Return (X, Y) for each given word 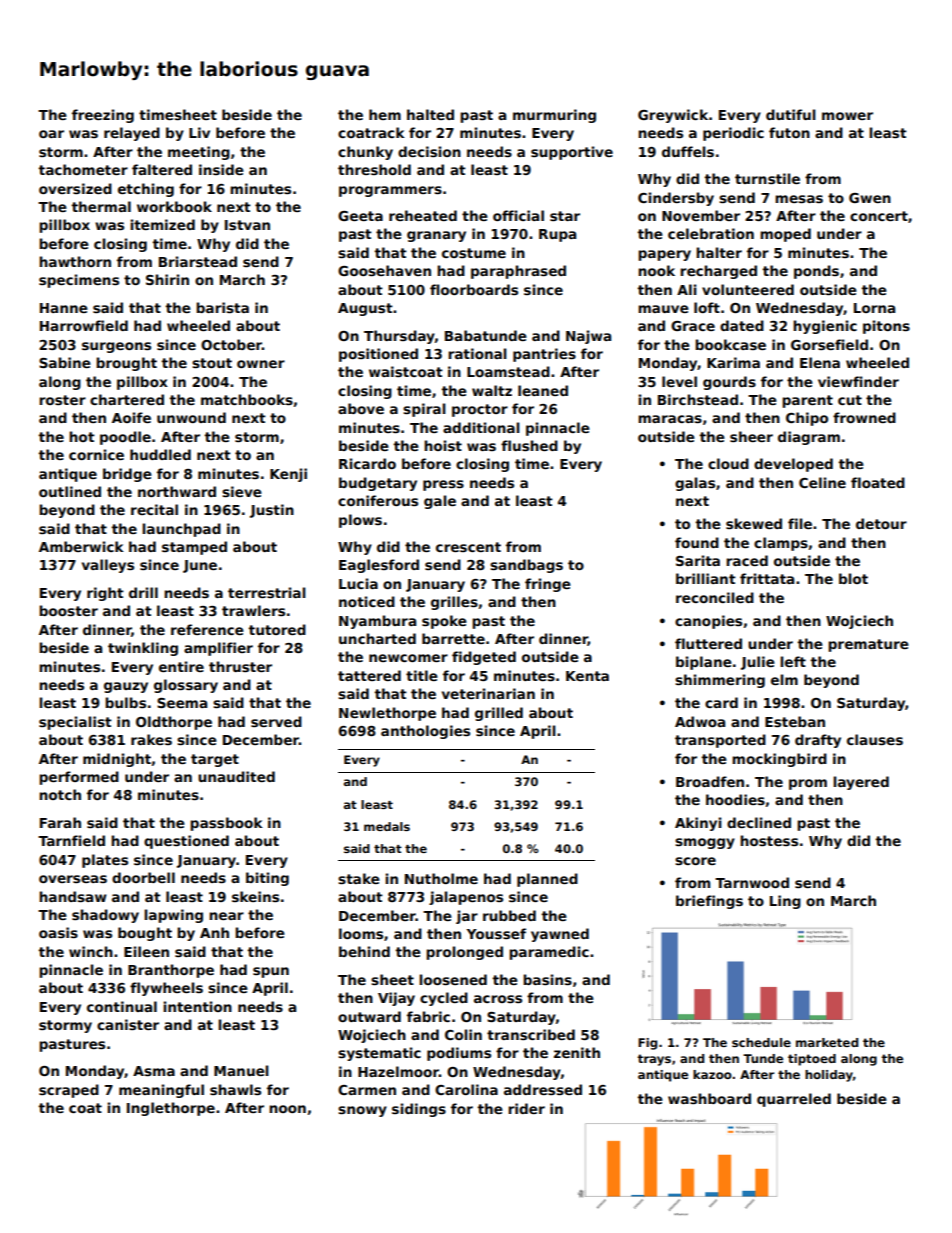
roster (62, 400)
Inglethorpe (171, 1109)
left (793, 661)
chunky (365, 153)
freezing (103, 116)
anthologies (425, 732)
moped (785, 235)
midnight (117, 760)
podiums (459, 1054)
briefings (709, 902)
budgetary (378, 484)
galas (695, 484)
